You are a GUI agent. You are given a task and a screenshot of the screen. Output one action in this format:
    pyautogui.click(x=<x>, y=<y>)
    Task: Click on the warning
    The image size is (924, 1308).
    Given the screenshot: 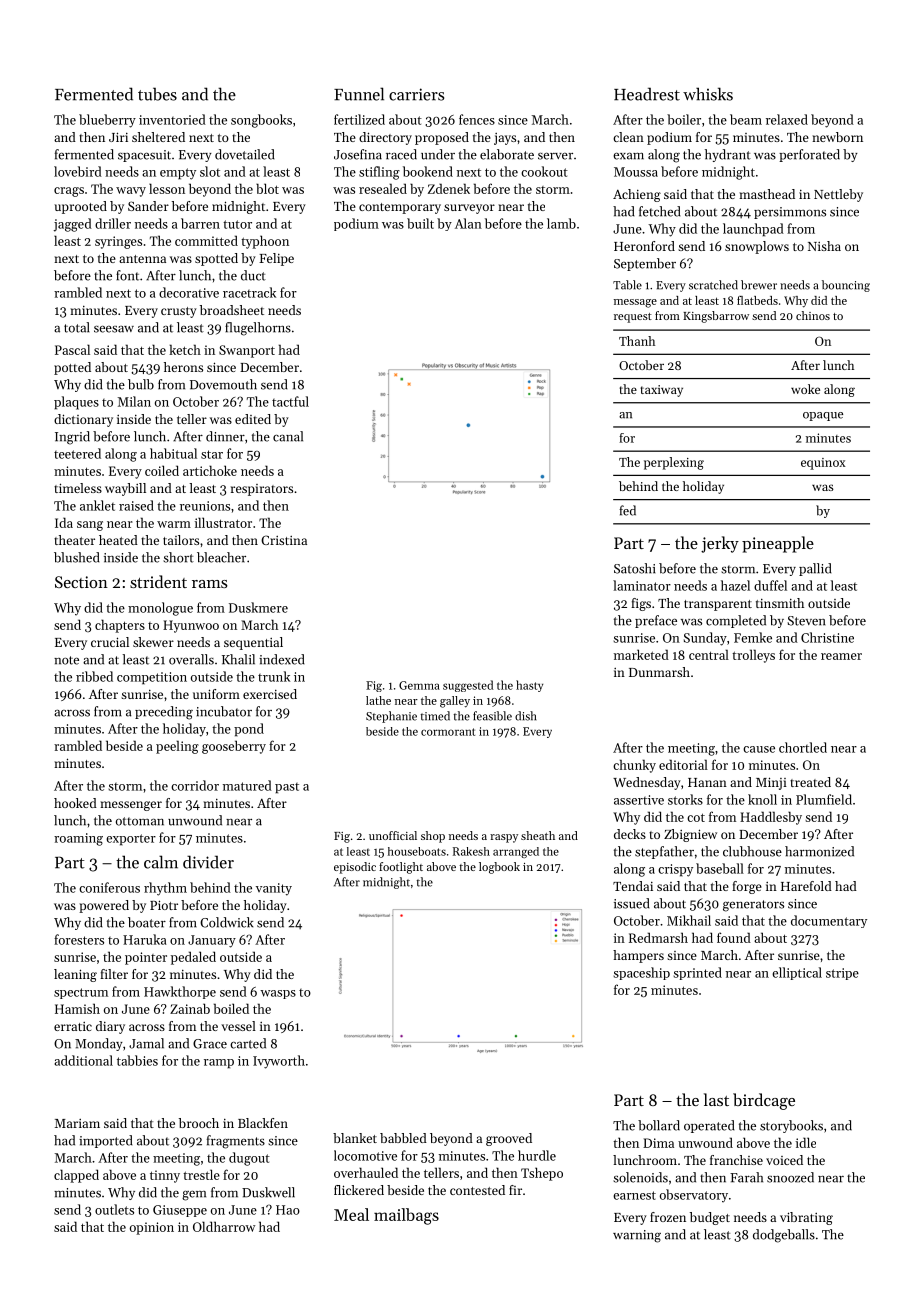 What is the action you would take?
    pyautogui.click(x=637, y=1236)
